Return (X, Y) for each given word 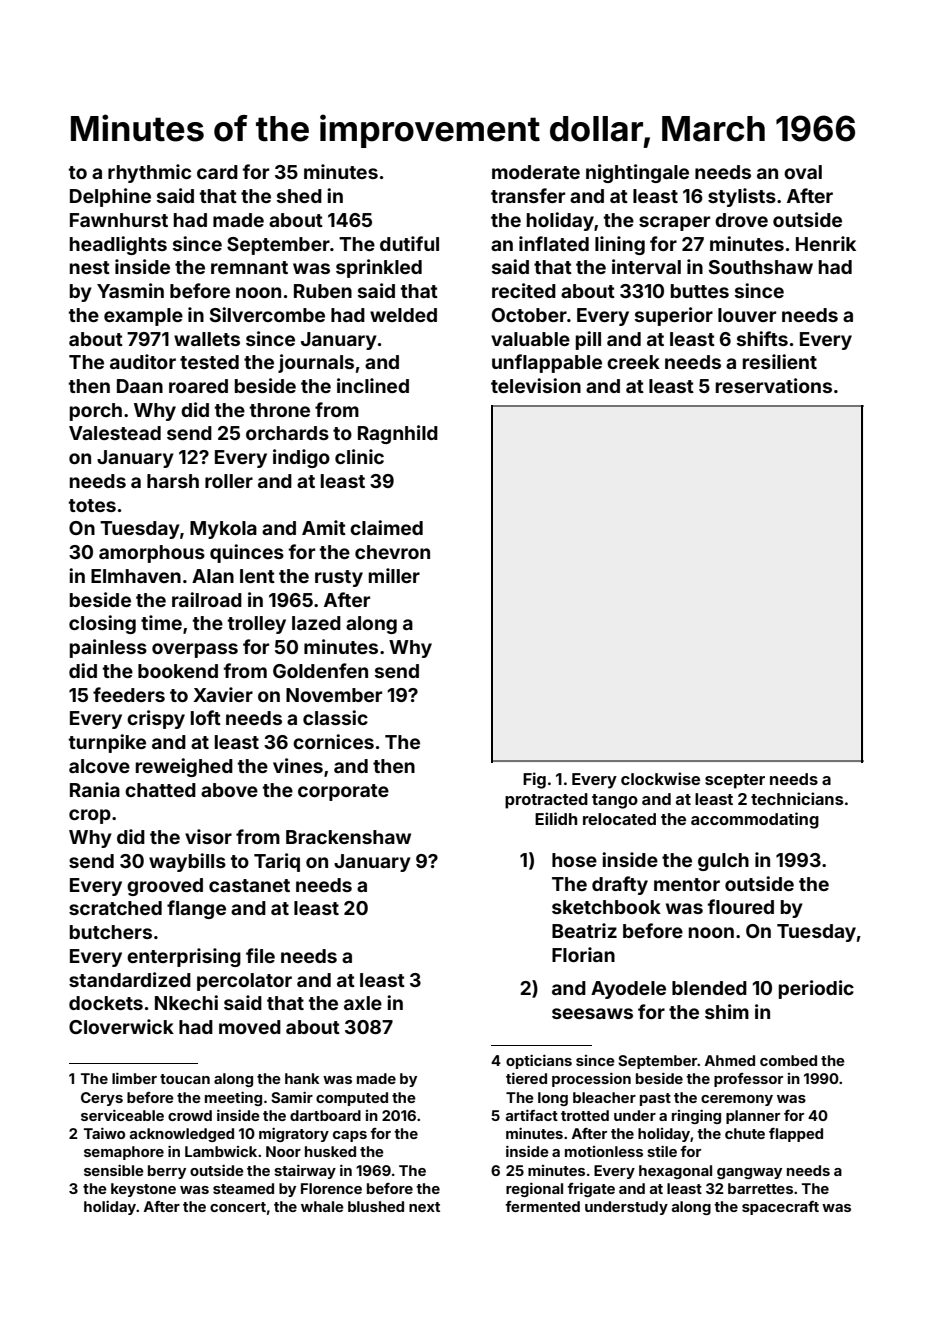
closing (102, 624)
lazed (316, 623)
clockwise (660, 778)
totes (92, 505)
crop (90, 816)
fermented (542, 1206)
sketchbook (606, 907)
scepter (735, 781)
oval (803, 172)
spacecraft (780, 1208)
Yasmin (130, 290)
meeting (233, 1099)
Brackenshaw (348, 837)
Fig (534, 780)
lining (620, 245)
